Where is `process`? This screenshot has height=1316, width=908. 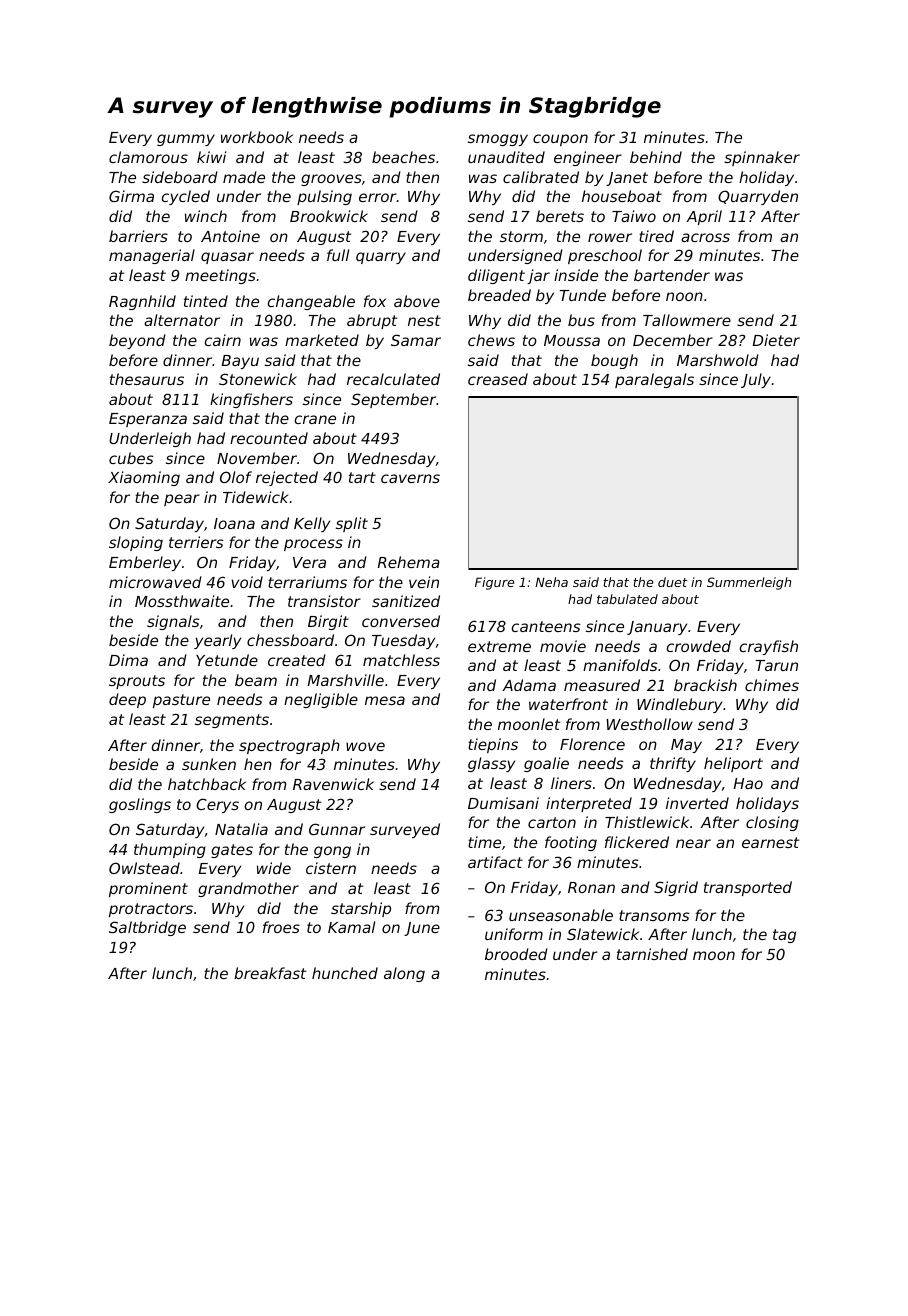 process is located at coordinates (313, 545).
